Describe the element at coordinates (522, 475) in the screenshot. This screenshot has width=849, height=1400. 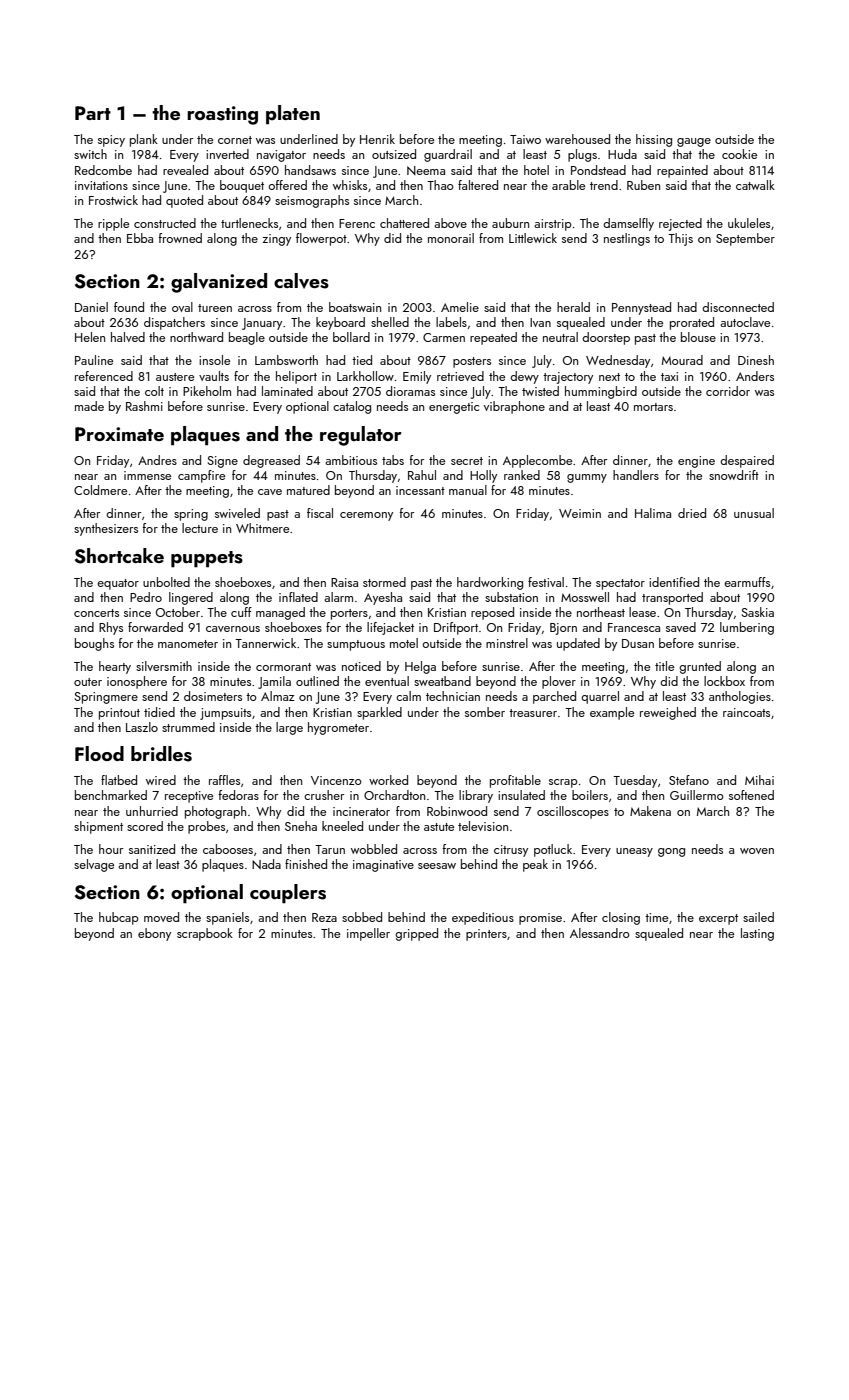
I see `ranked` at that location.
